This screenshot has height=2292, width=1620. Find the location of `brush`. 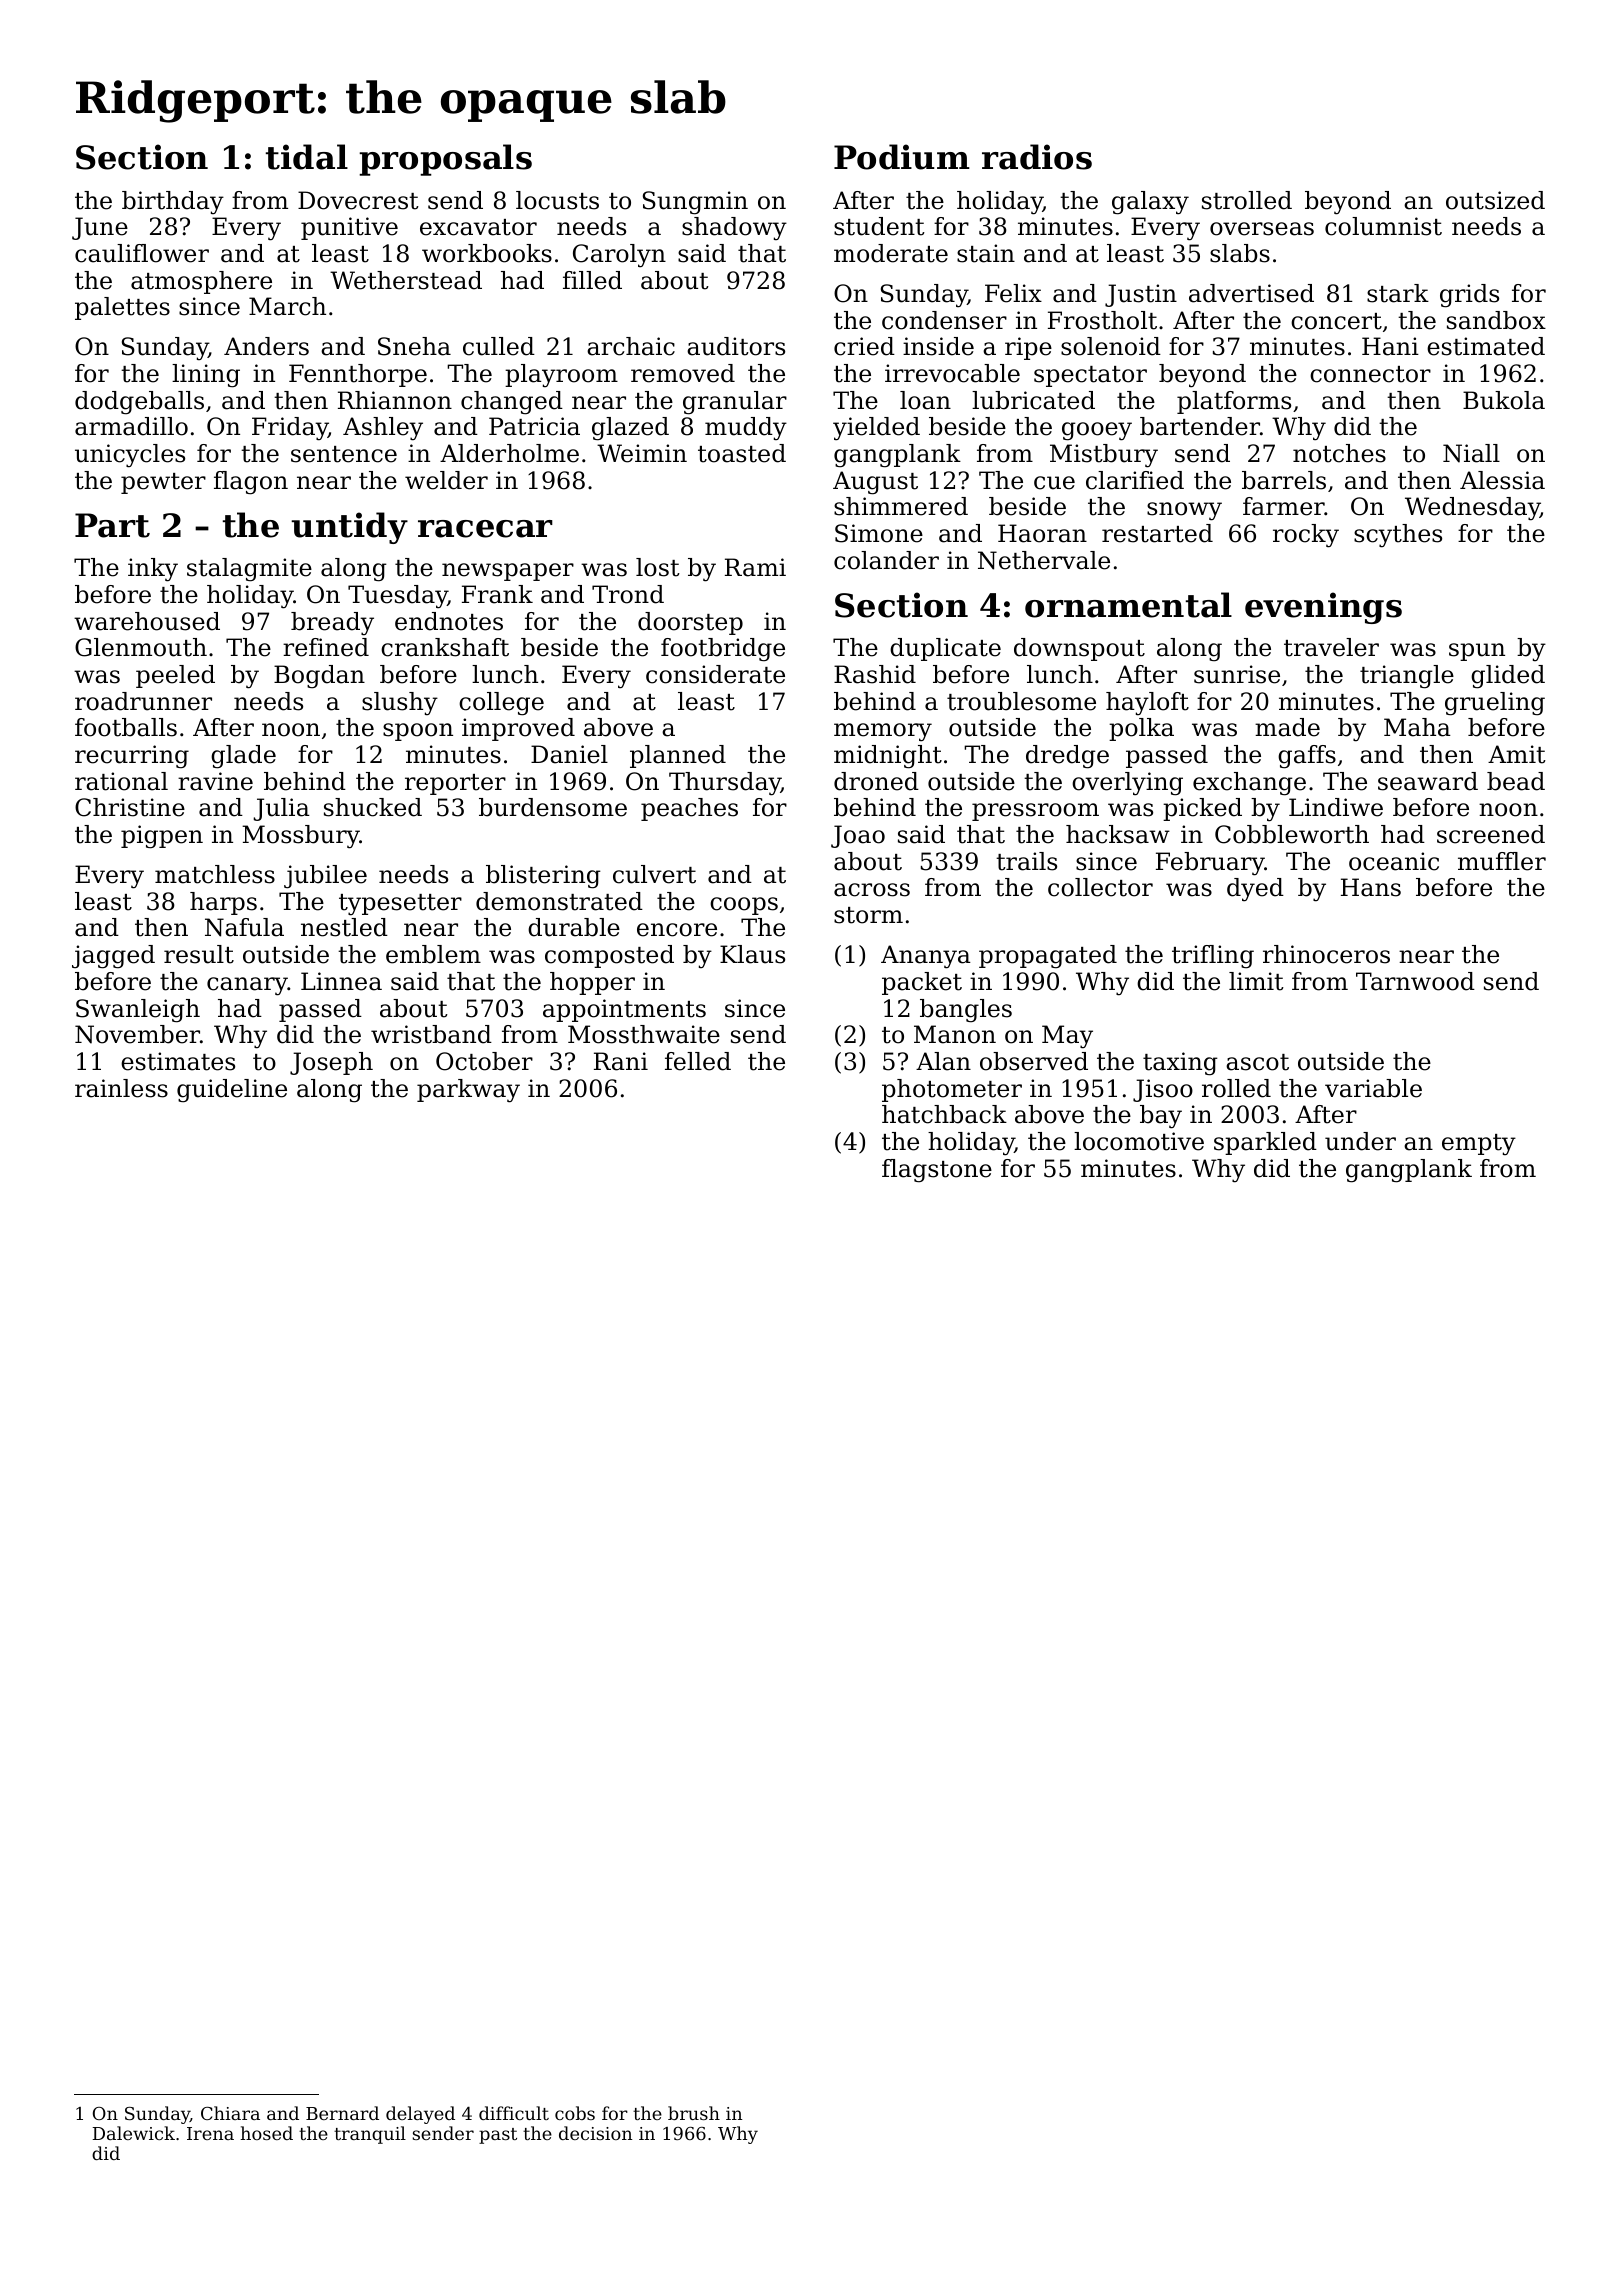

brush is located at coordinates (694, 2113).
